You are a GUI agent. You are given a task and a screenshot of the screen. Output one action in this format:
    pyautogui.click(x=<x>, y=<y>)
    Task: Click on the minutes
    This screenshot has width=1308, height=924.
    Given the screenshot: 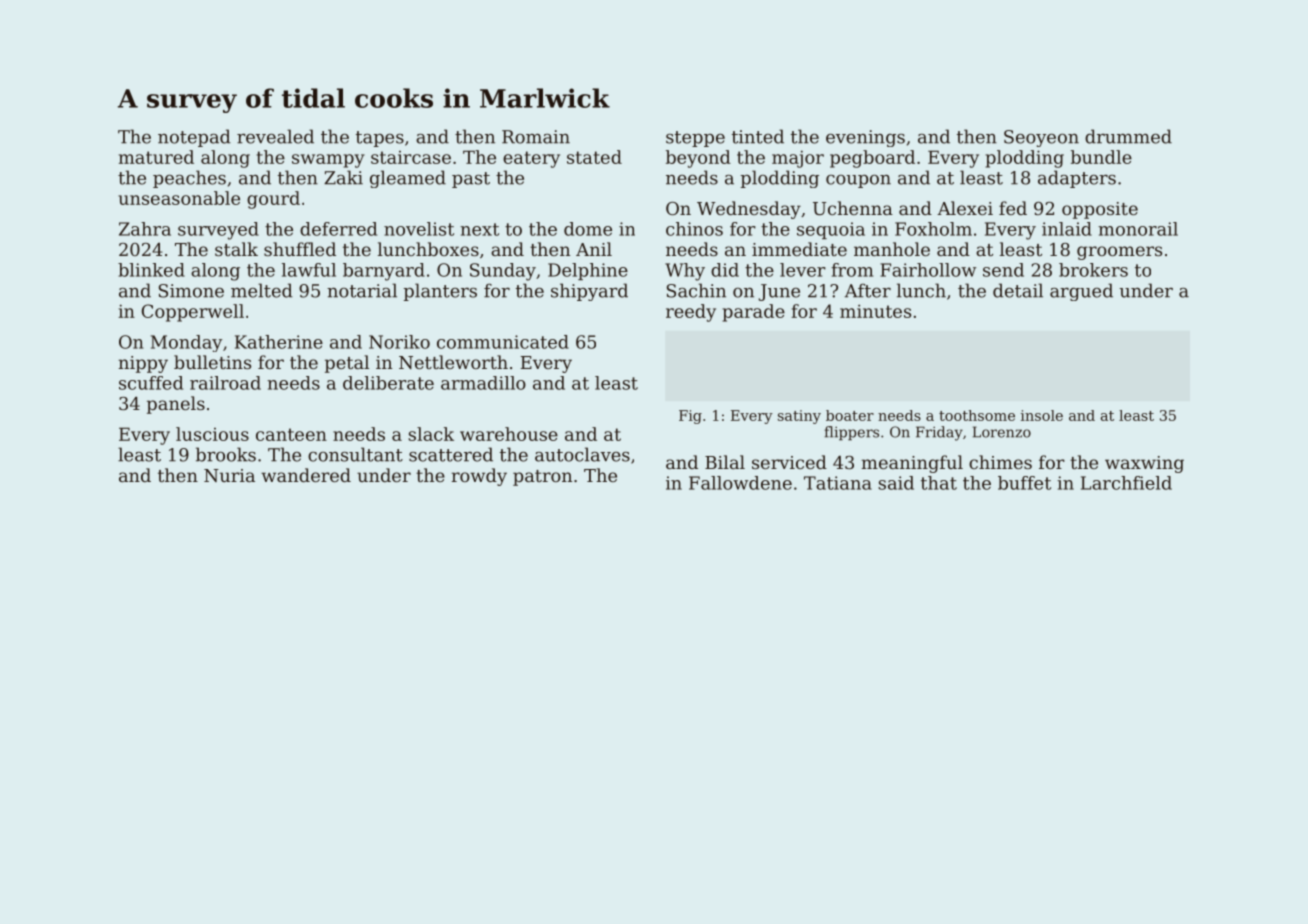 What is the action you would take?
    pyautogui.click(x=875, y=311)
